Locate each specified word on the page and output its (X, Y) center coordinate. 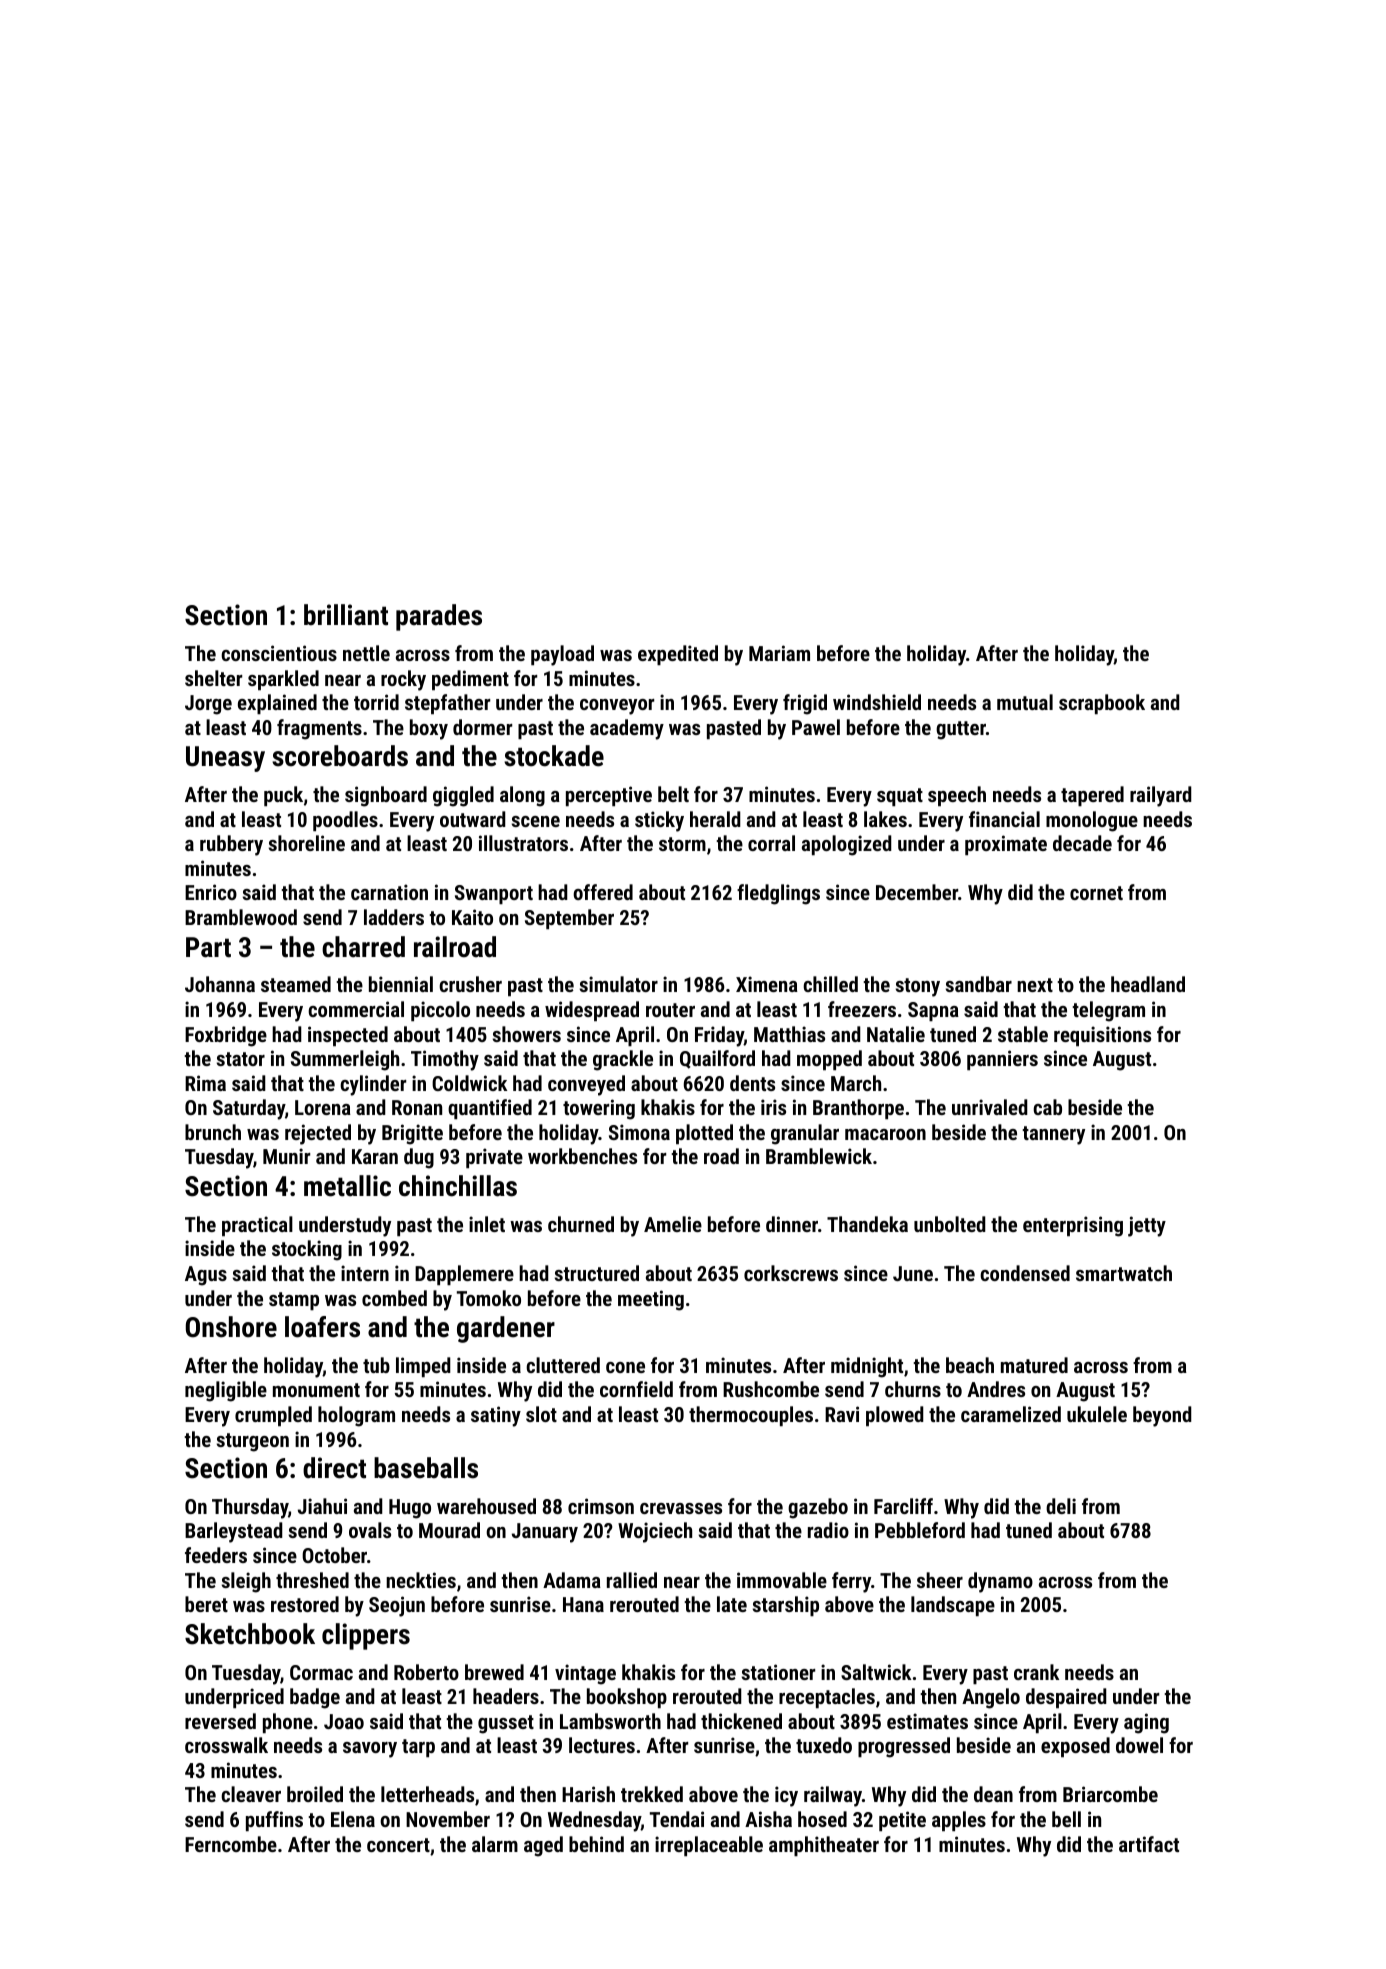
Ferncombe (231, 1844)
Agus (206, 1276)
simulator (619, 984)
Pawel (816, 727)
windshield (877, 702)
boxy (429, 729)
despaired (1066, 1698)
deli (1061, 1506)
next (1035, 985)
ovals (370, 1530)
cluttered (563, 1365)
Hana (583, 1604)
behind (596, 1844)
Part (208, 947)
